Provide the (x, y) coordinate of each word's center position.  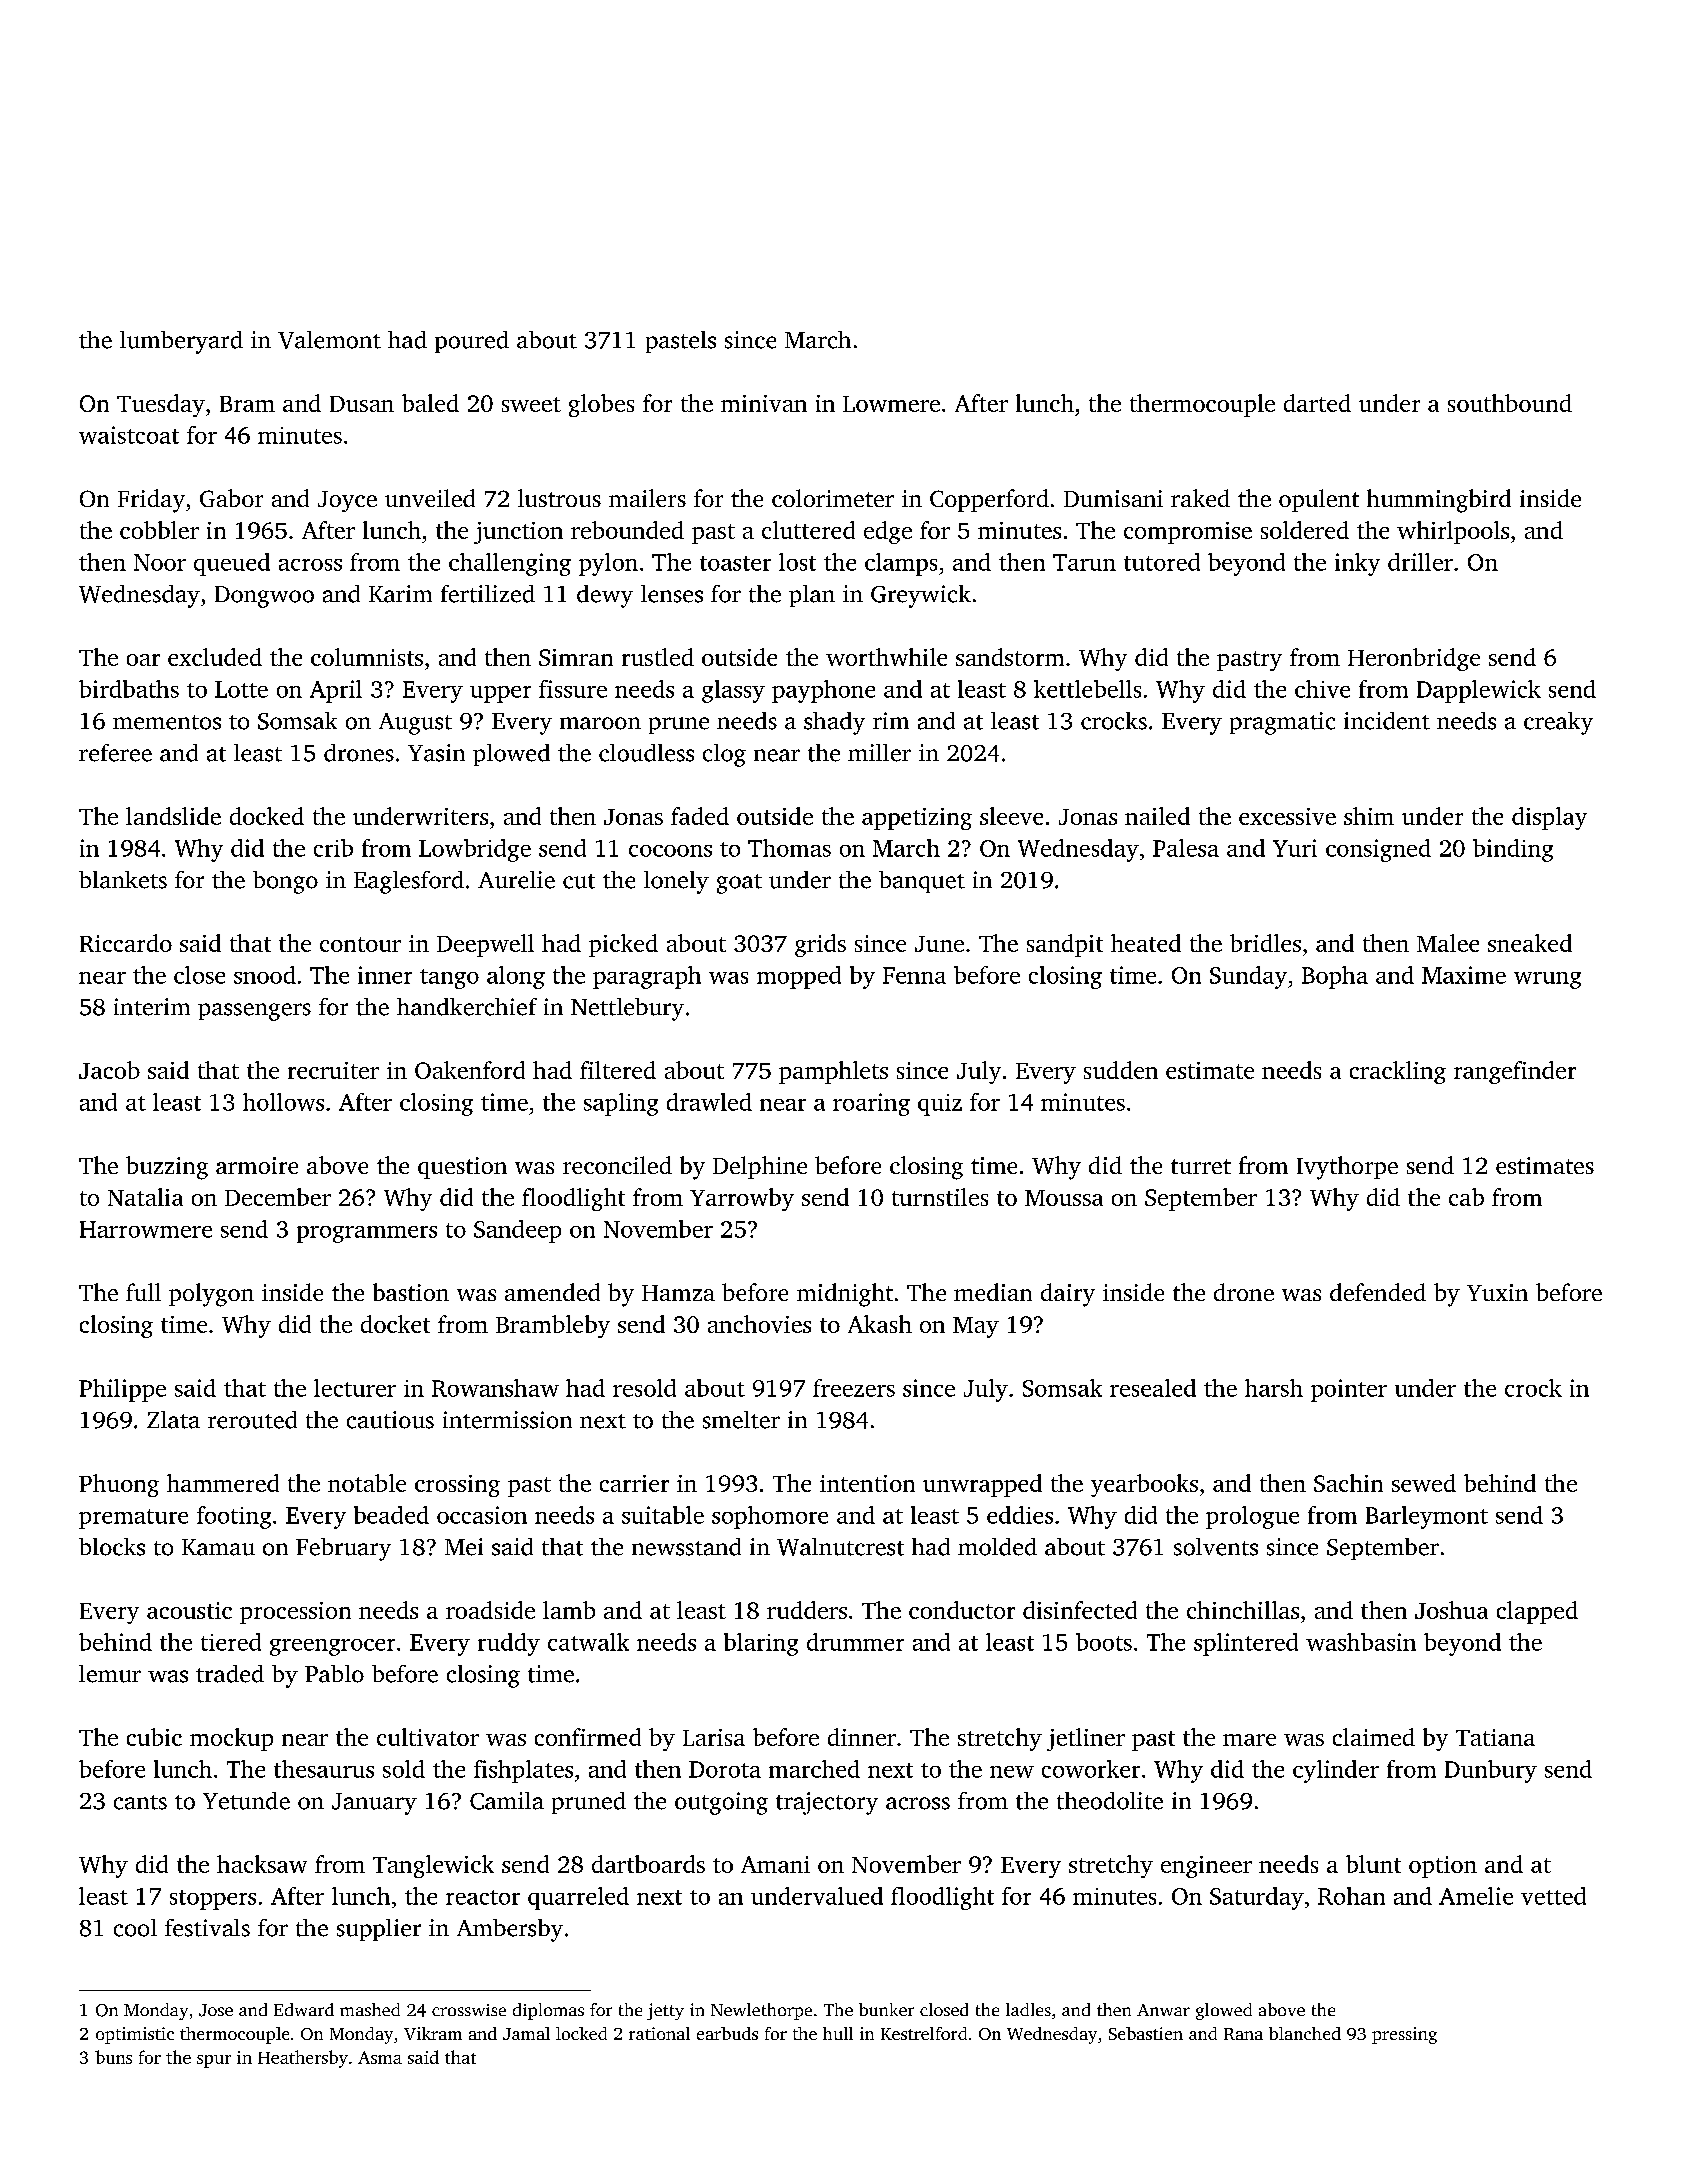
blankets (123, 880)
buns (113, 2057)
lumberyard (181, 342)
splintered (1246, 1644)
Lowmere (891, 404)
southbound (1510, 403)
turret (1201, 1166)
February (343, 1549)
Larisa (714, 1737)
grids (820, 945)
